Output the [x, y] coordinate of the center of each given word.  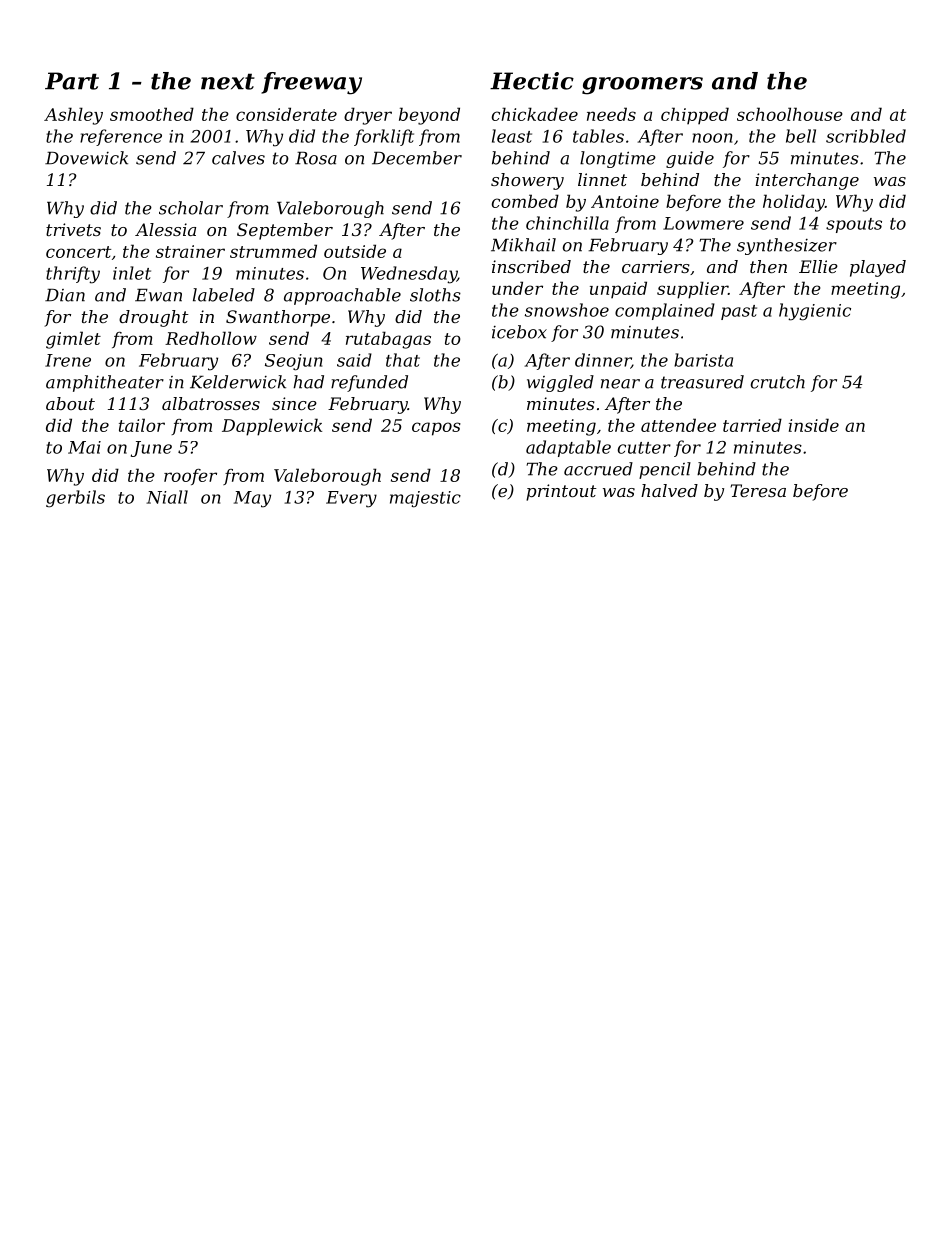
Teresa [758, 490]
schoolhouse [790, 114]
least [512, 136]
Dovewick [86, 158]
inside [814, 425]
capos [436, 429]
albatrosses [211, 403]
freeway [311, 83]
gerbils [75, 499]
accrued [598, 469]
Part [72, 81]
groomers [642, 86]
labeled [224, 295]
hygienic [815, 312]
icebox [519, 332]
